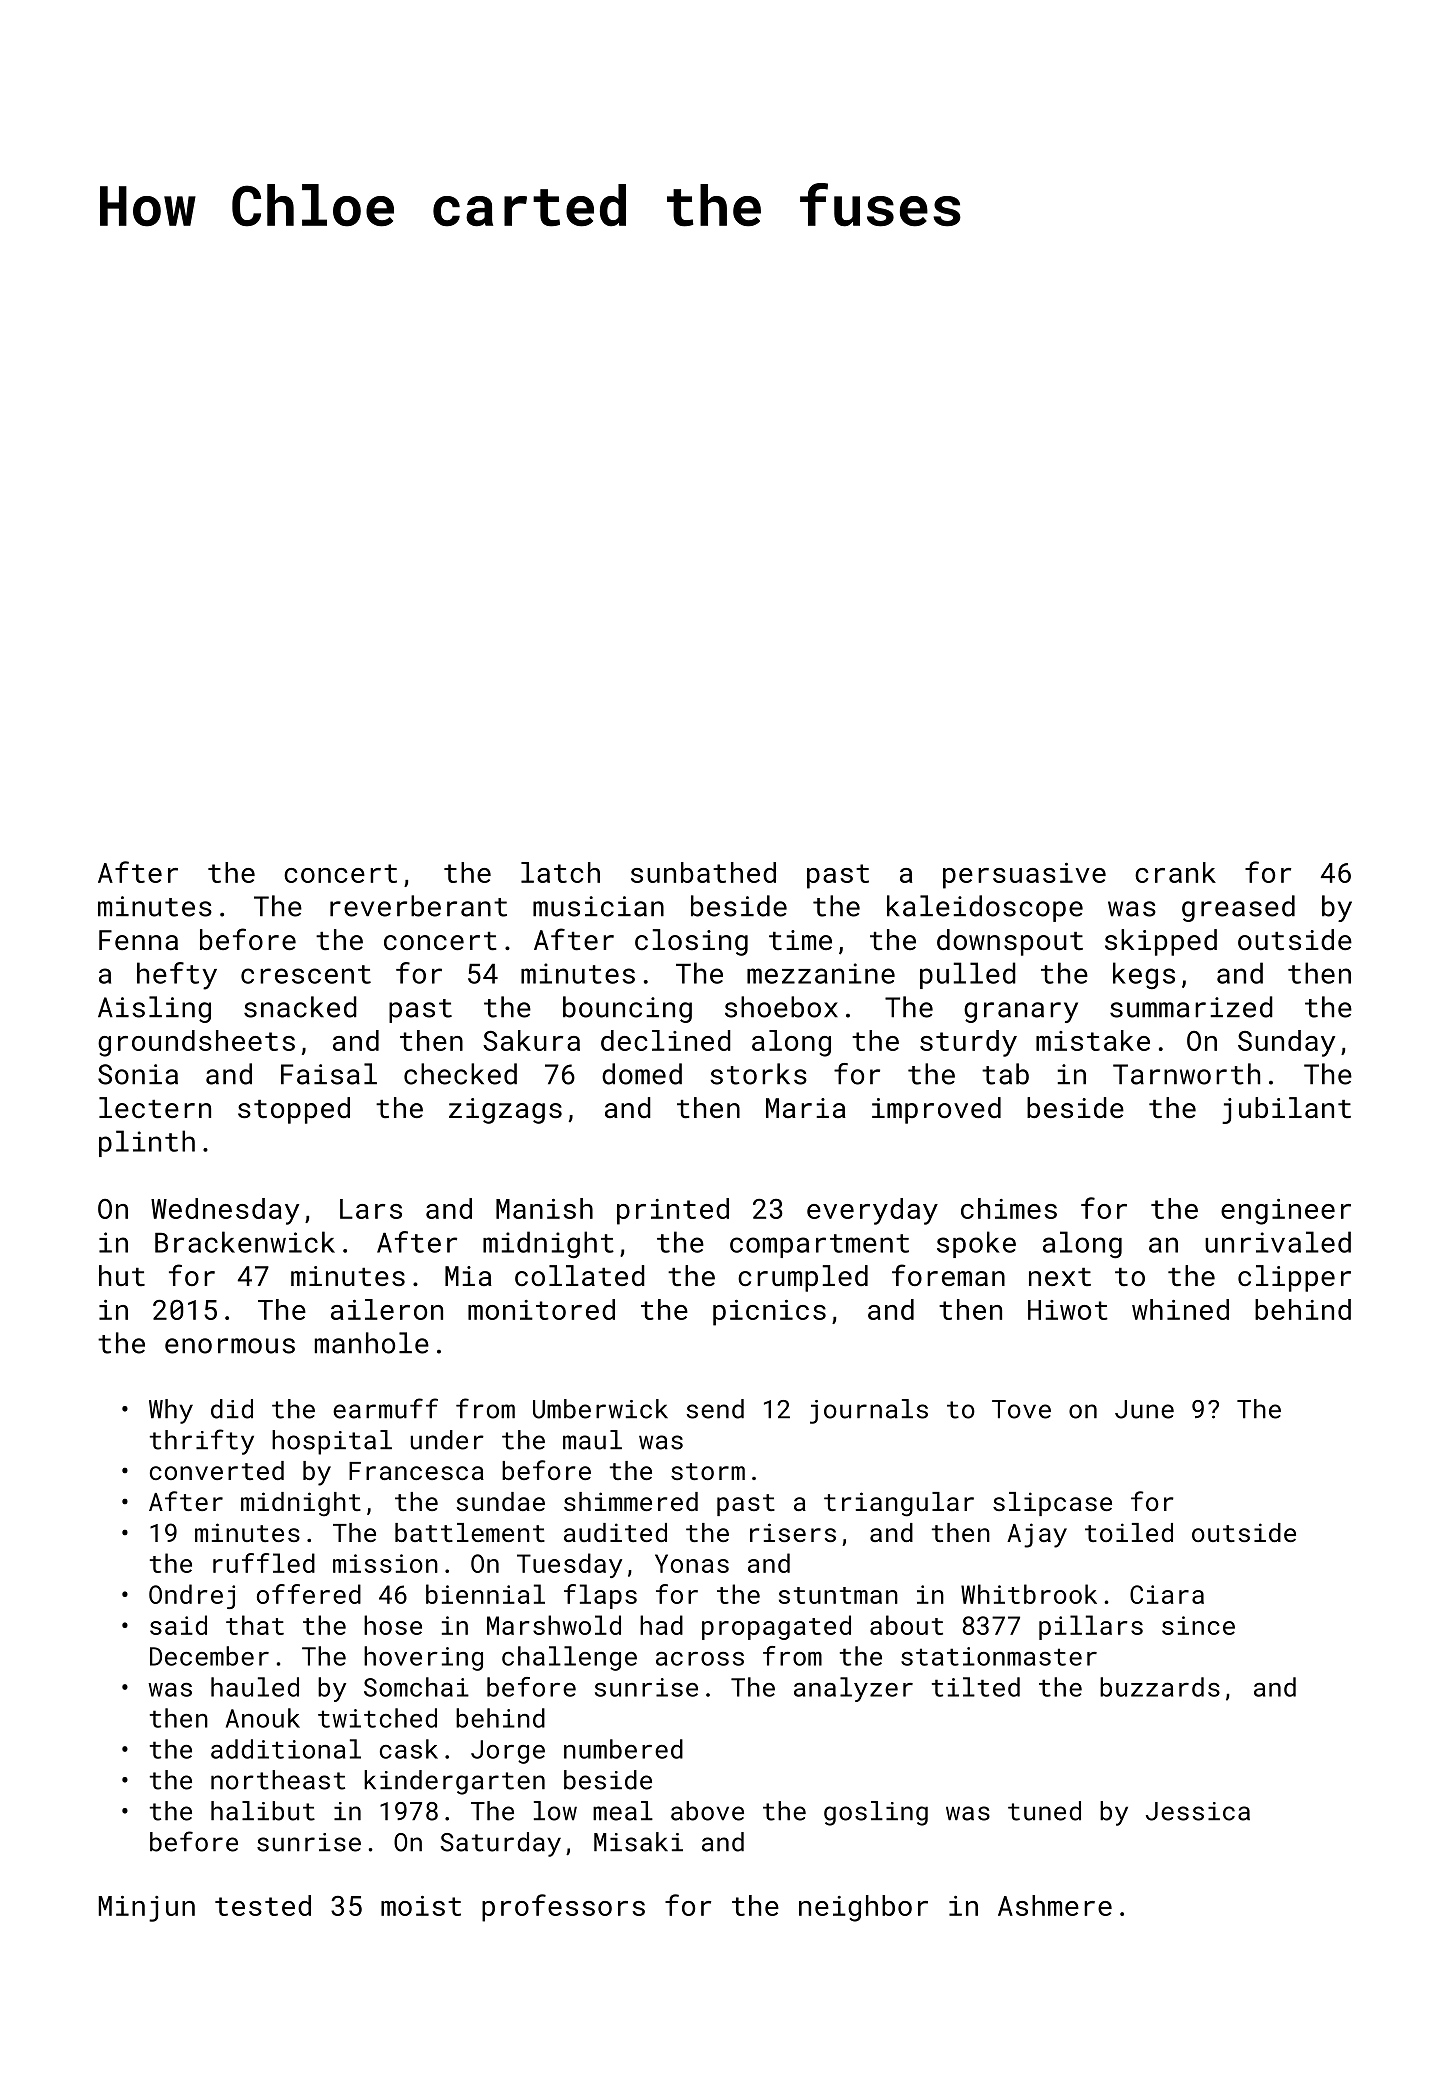 The height and width of the image is (2100, 1450). Describe the element at coordinates (1238, 908) in the image. I see `greased` at that location.
